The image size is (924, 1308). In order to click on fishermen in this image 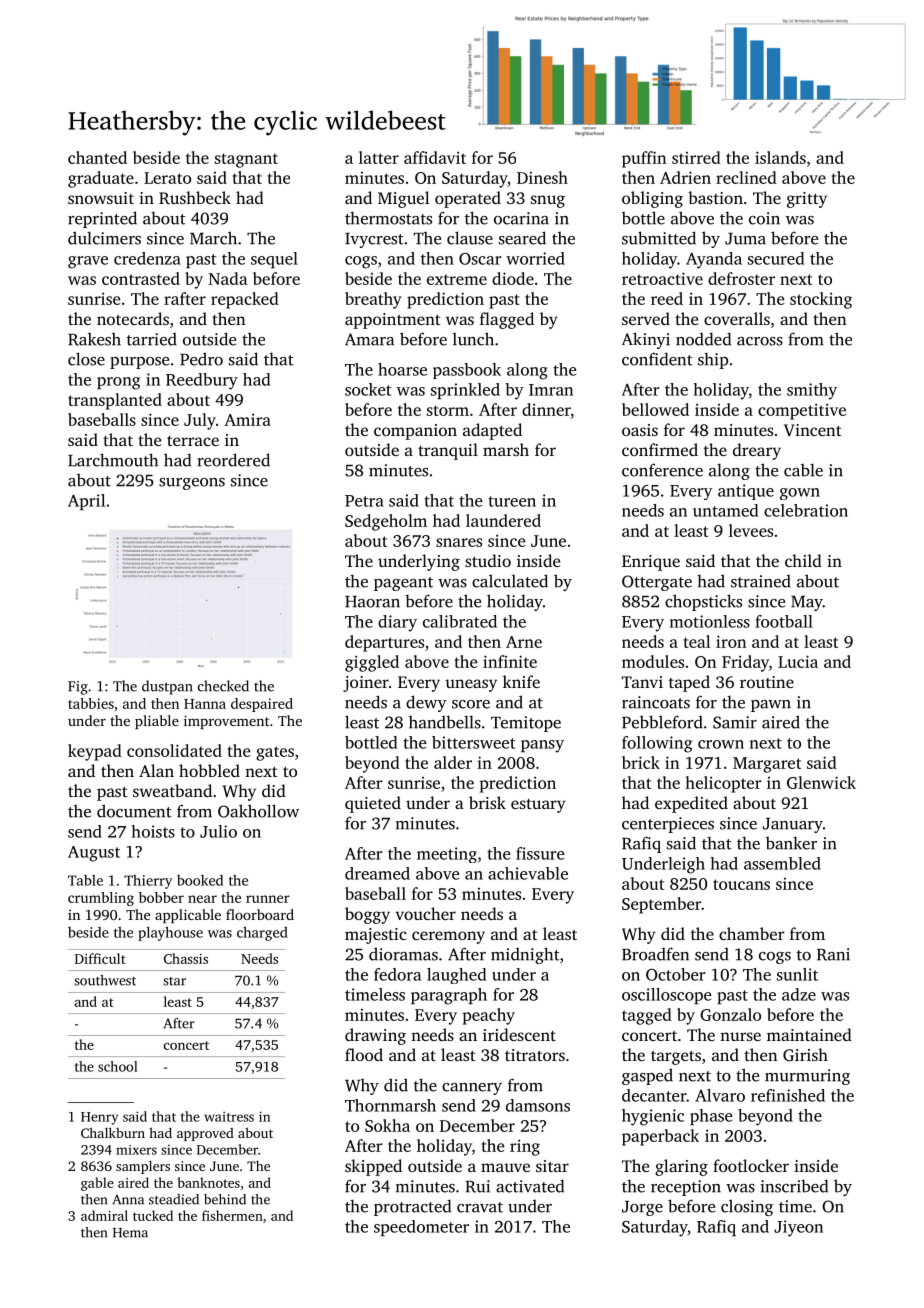, I will do `click(232, 1215)`.
